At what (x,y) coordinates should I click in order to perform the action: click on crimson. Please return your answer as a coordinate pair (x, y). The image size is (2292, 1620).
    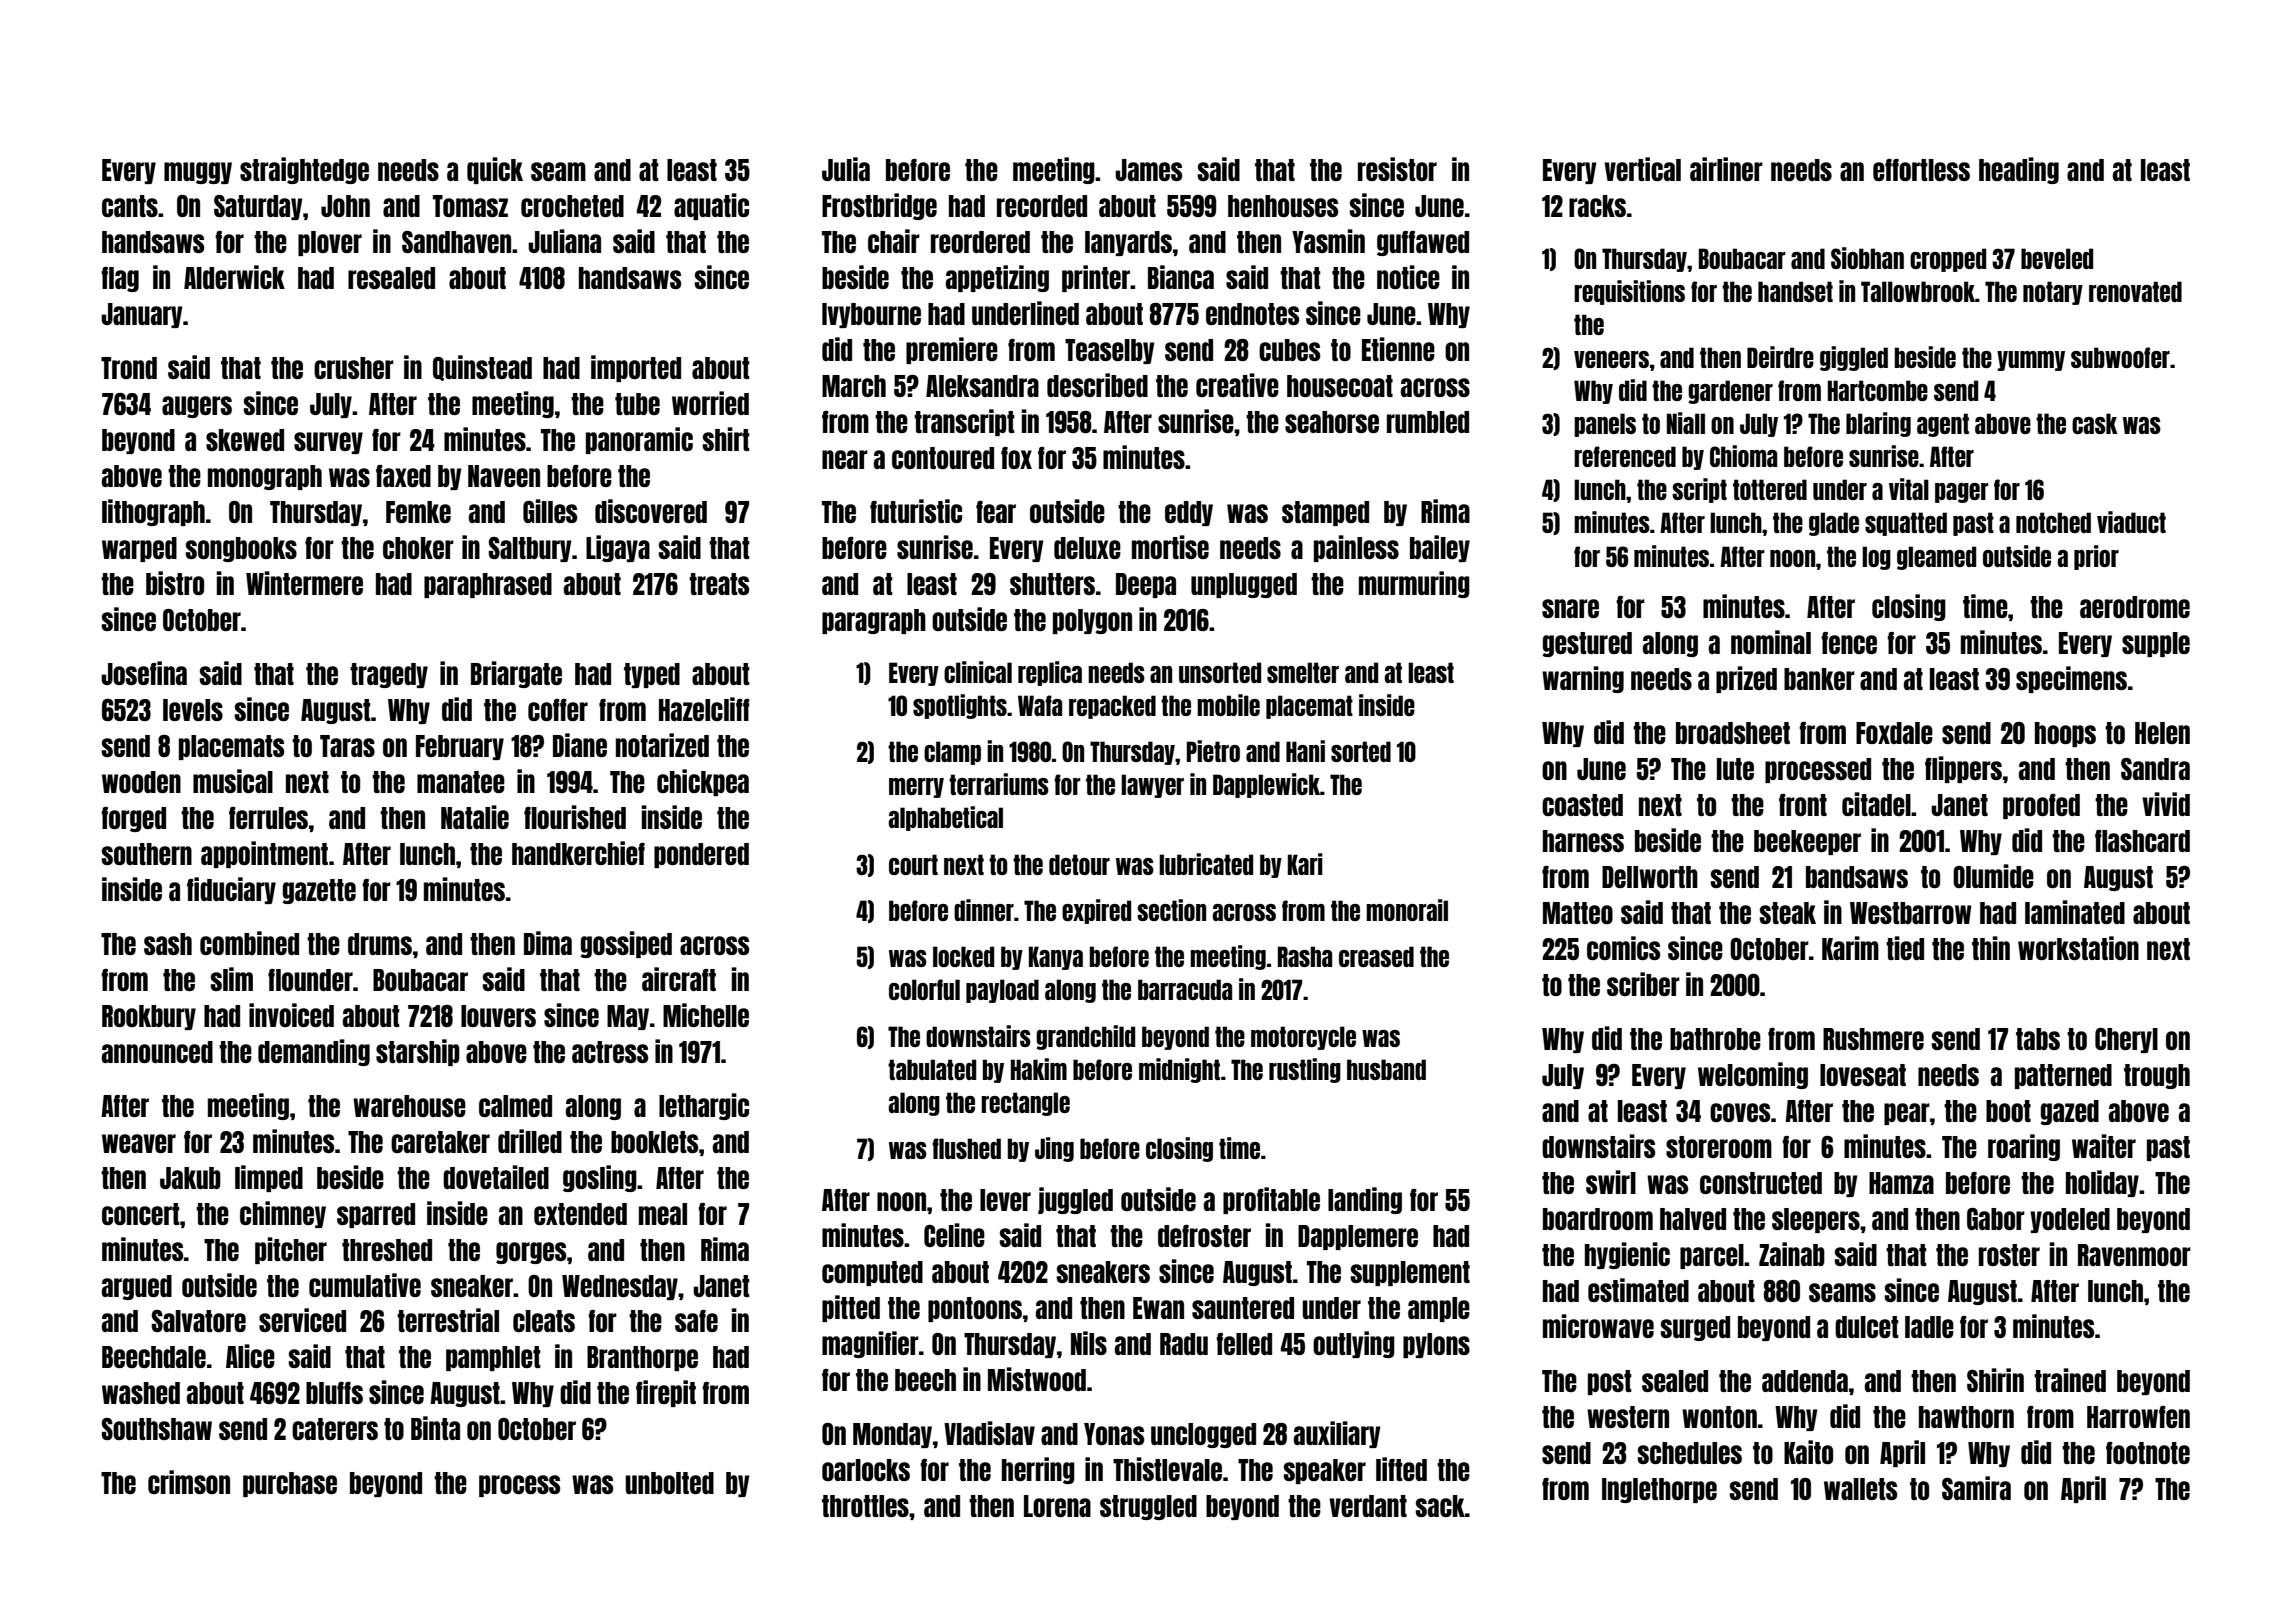
    Looking at the image, I should click on (189, 1482).
